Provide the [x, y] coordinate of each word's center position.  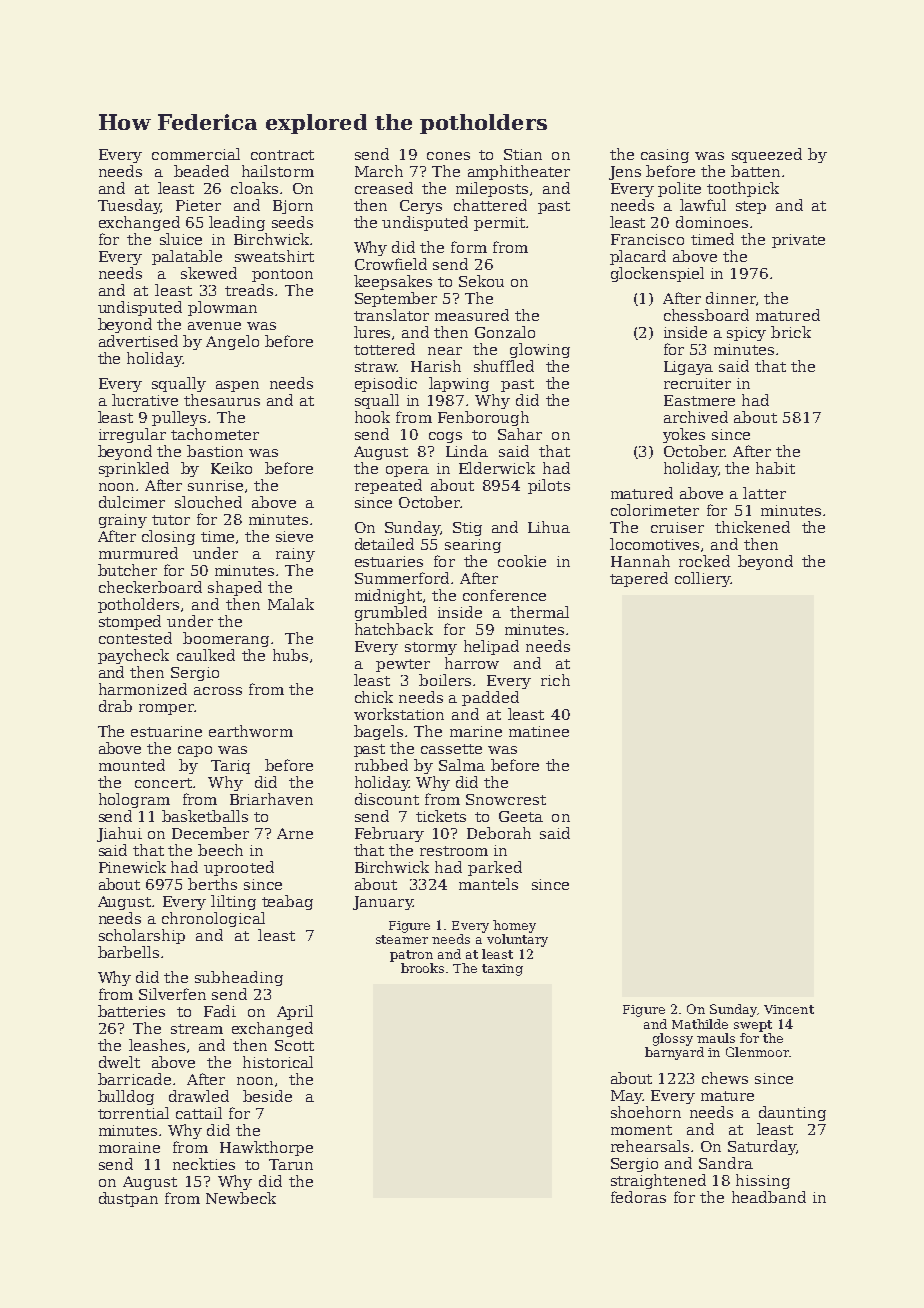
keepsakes [393, 282]
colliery [703, 579]
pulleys [179, 418]
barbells [128, 952]
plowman [222, 308]
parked [495, 868]
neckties [204, 1164]
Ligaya [688, 368]
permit [499, 224]
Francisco [647, 239]
